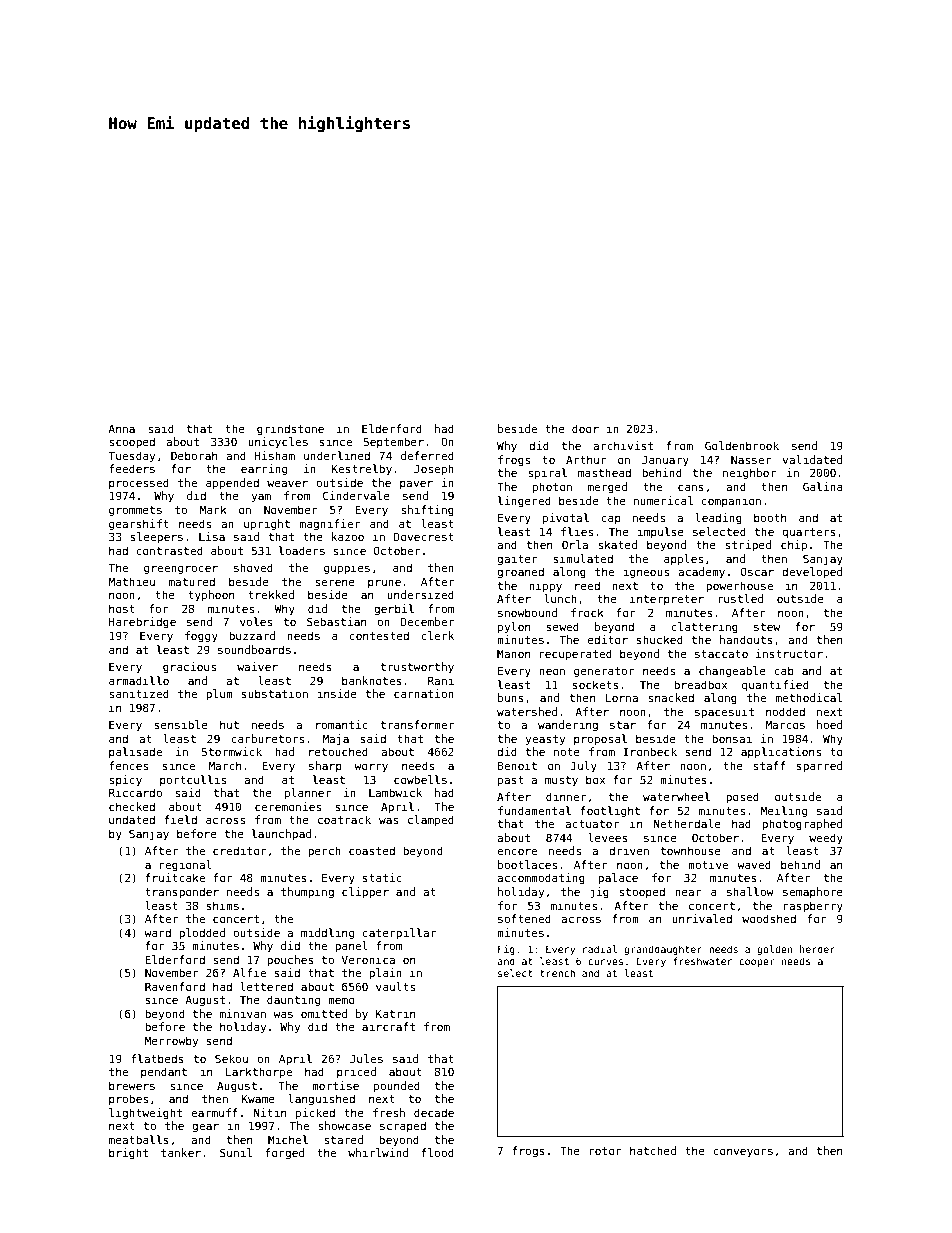 The width and height of the screenshot is (952, 1233). Describe the element at coordinates (823, 486) in the screenshot. I see `Galina` at that location.
